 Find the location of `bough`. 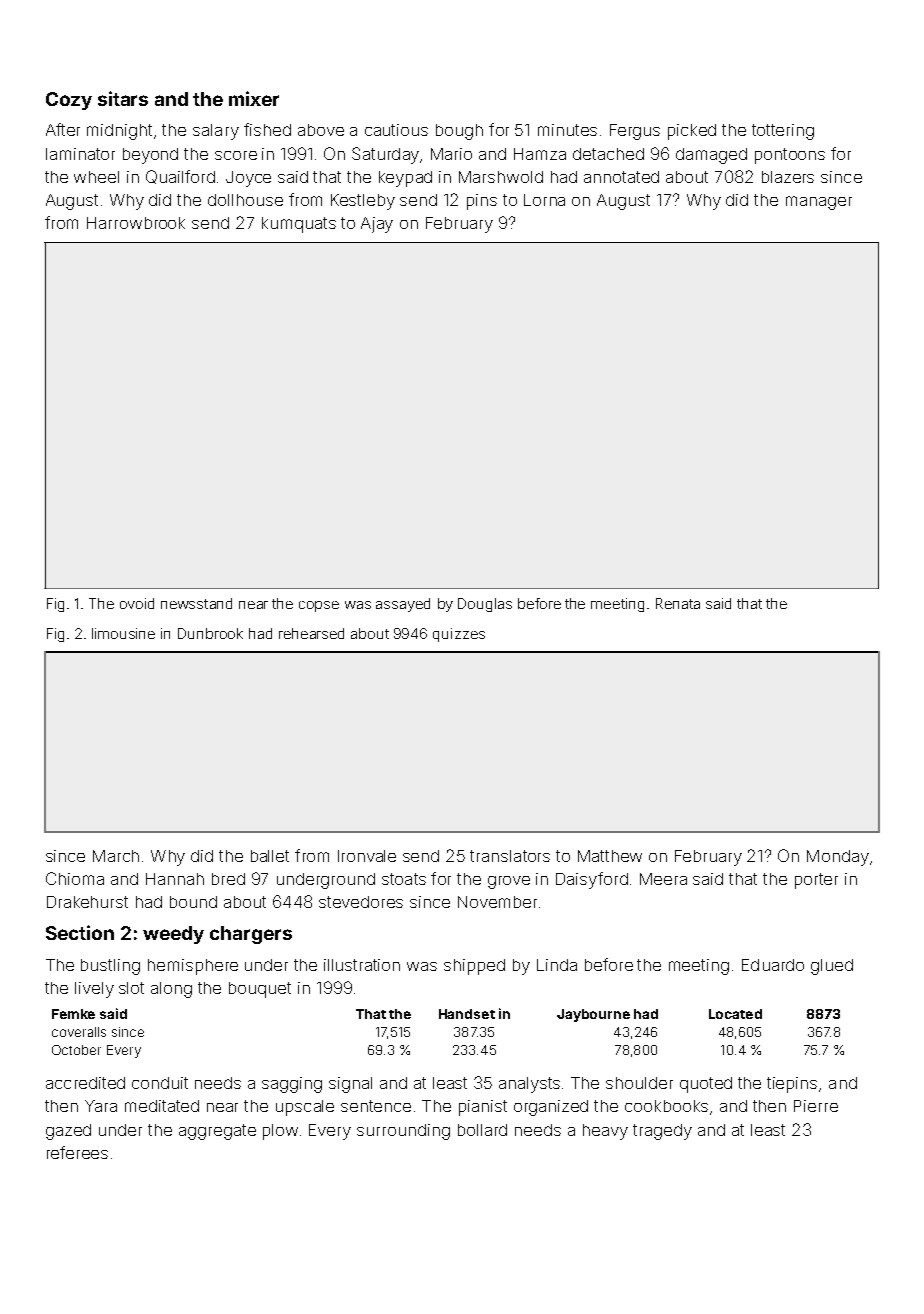

bough is located at coordinates (459, 132).
